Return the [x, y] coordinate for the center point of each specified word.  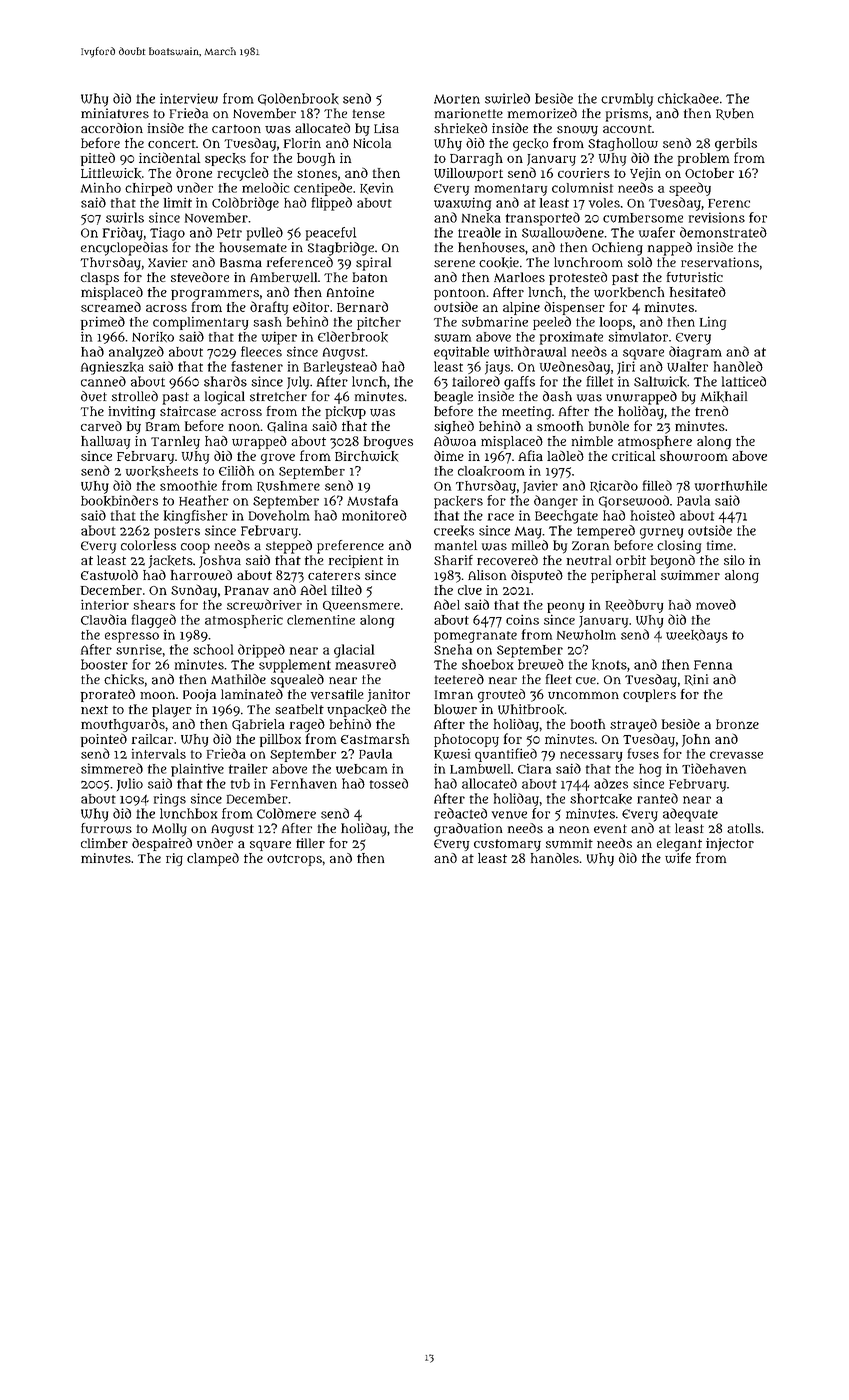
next [94, 709]
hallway [105, 442]
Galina [287, 427]
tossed [389, 783]
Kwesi [452, 754]
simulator [638, 336]
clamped [213, 859]
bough [316, 159]
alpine [521, 308]
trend [711, 411]
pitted [98, 159]
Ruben [735, 114]
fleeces [261, 351]
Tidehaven [714, 768]
